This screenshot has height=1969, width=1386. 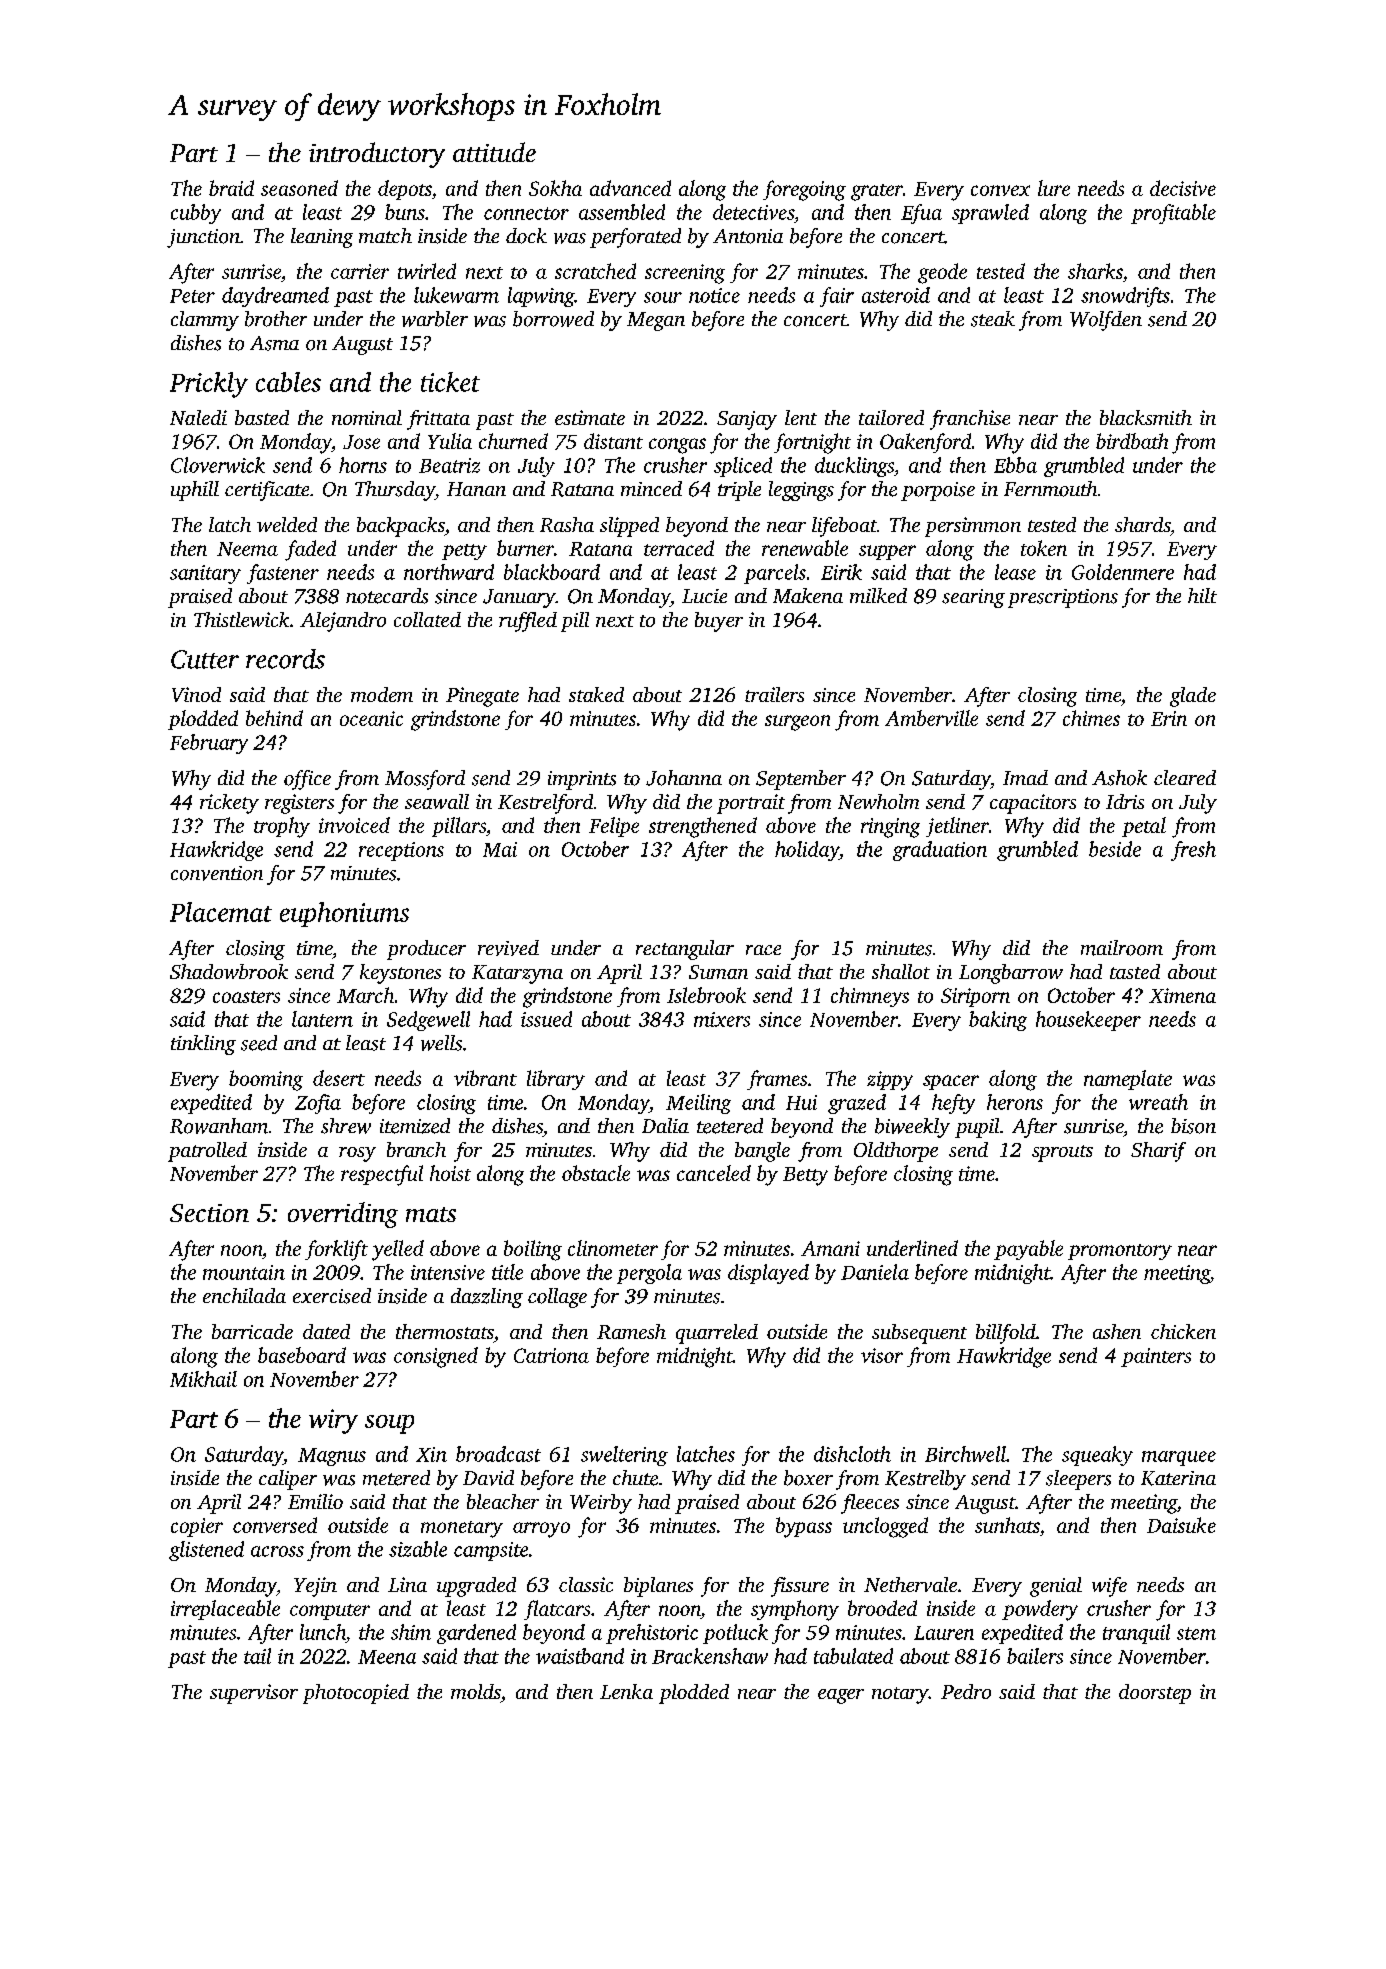 What do you see at coordinates (614, 827) in the screenshot?
I see `Felipe` at bounding box center [614, 827].
